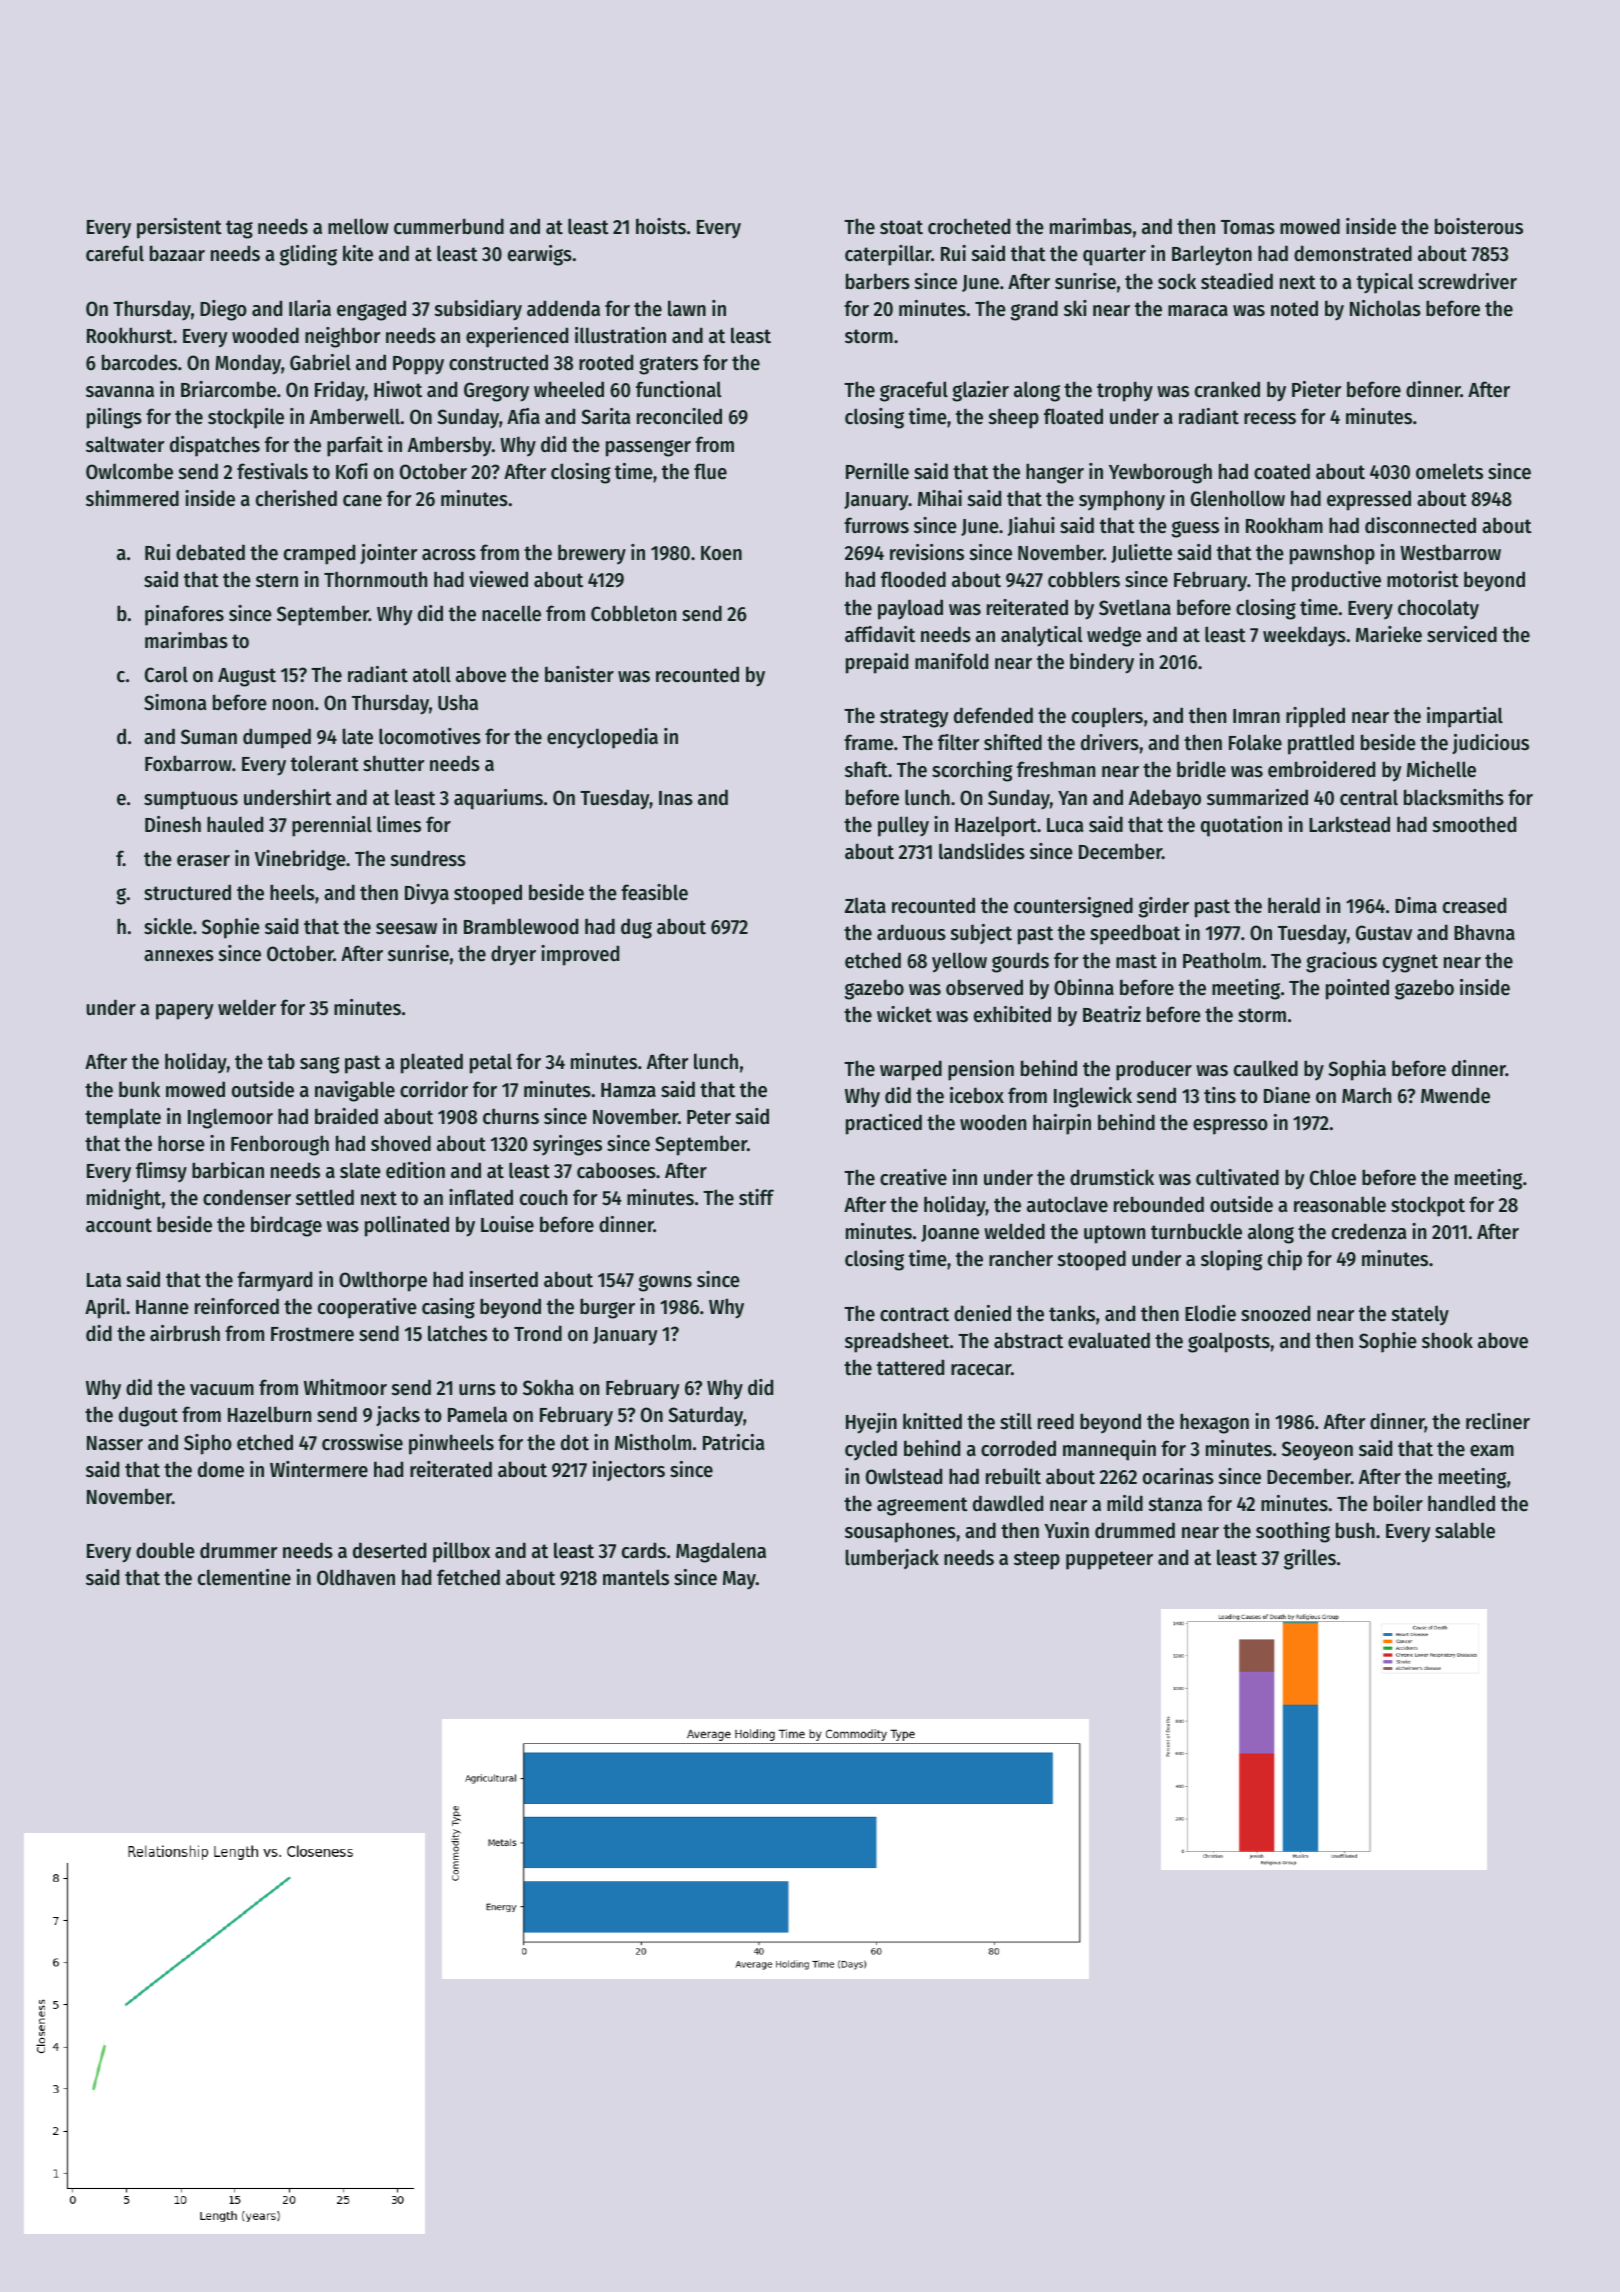 This page has width=1620, height=2292. I want to click on viewed, so click(498, 579).
